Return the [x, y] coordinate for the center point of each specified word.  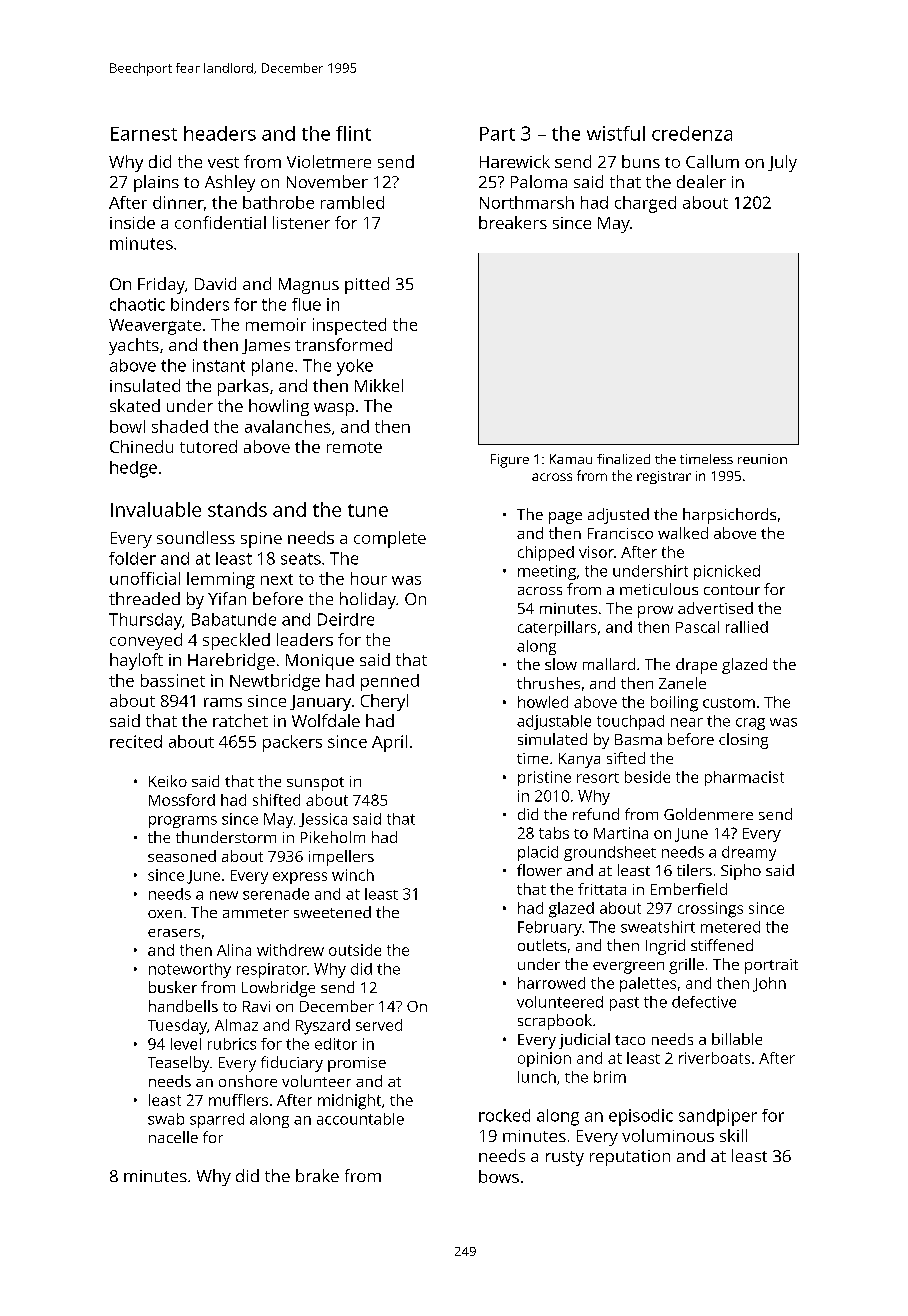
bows [499, 1176]
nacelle [173, 1137]
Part [497, 134]
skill [733, 1135]
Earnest [144, 134]
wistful [616, 133]
